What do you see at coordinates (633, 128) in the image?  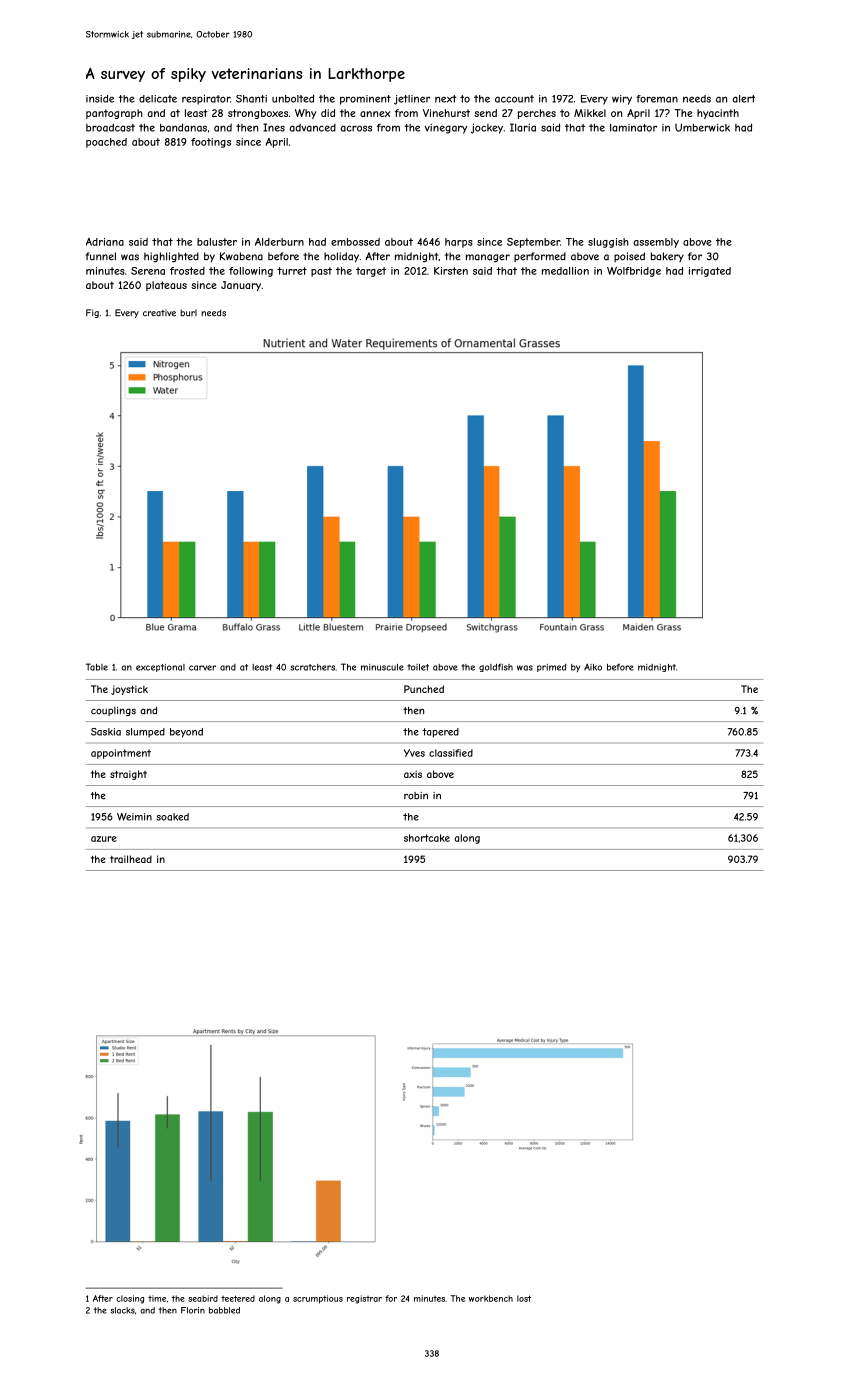 I see `laminator` at bounding box center [633, 128].
